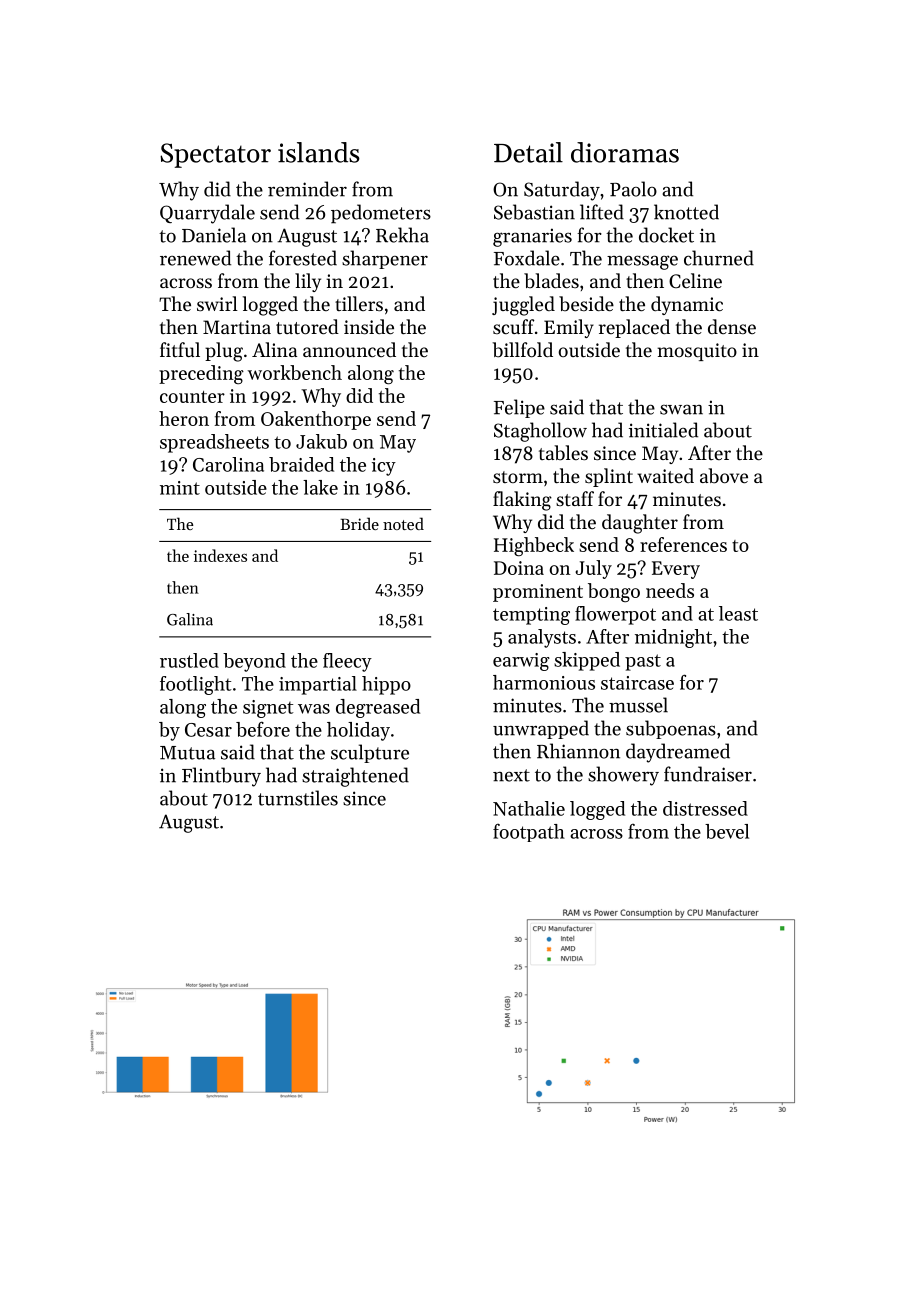 Image resolution: width=924 pixels, height=1311 pixels. What do you see at coordinates (522, 350) in the image?
I see `billfold` at bounding box center [522, 350].
